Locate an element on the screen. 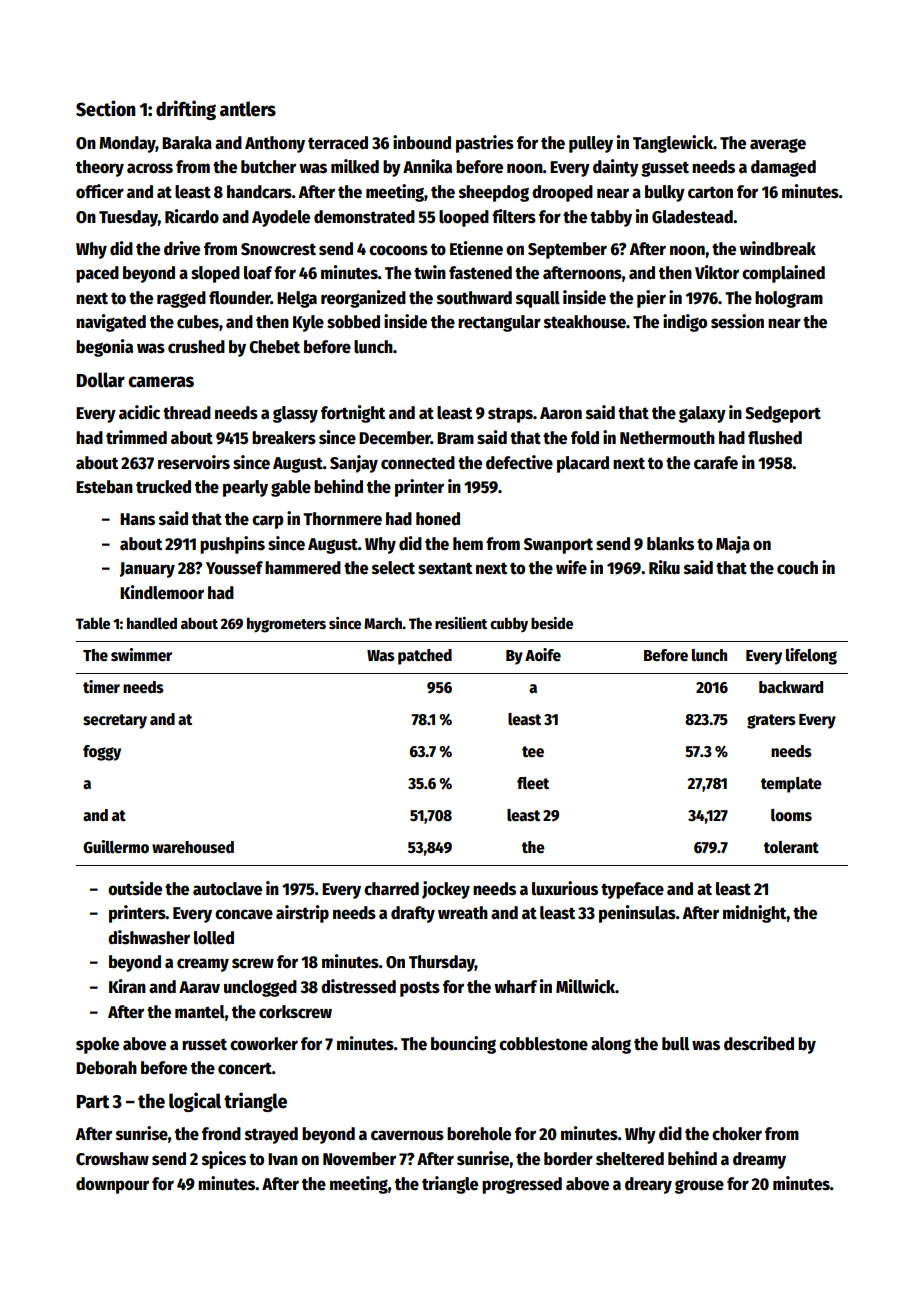  inbound is located at coordinates (422, 142).
